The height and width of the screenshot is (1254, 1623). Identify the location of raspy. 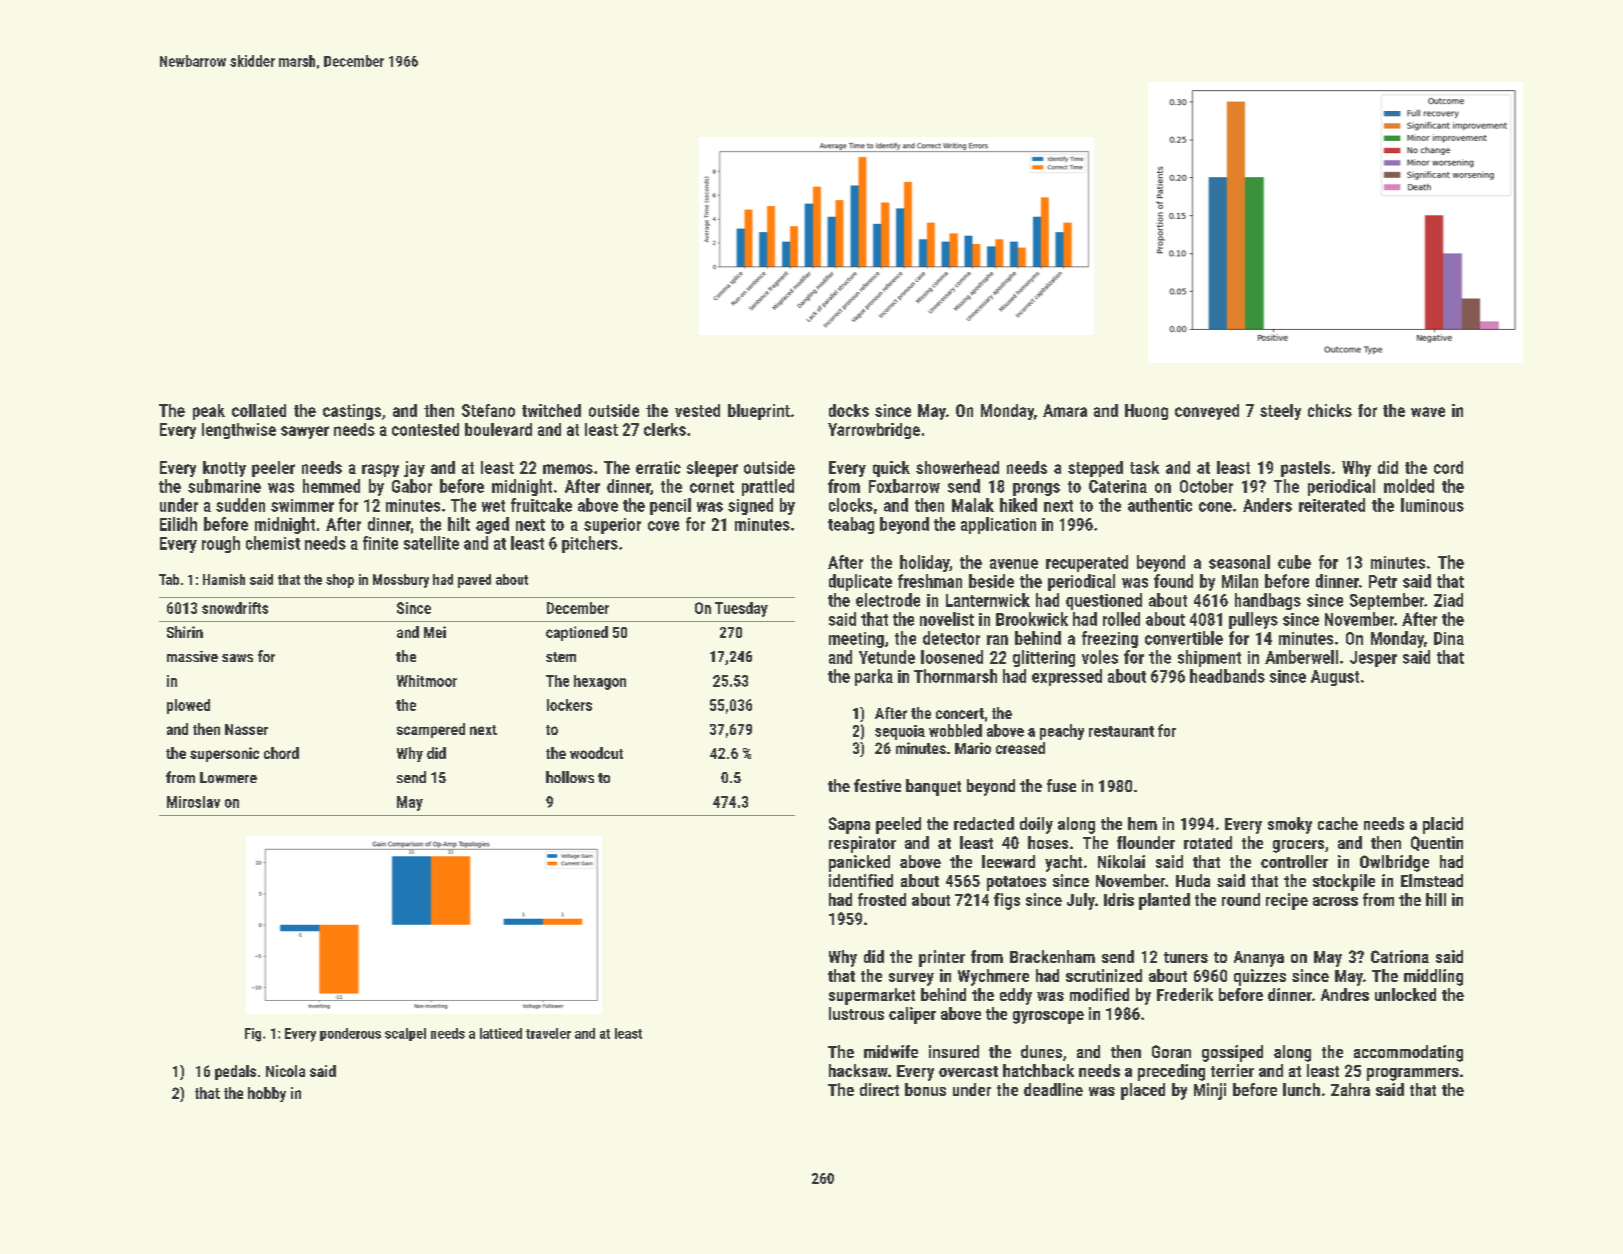
(380, 470).
